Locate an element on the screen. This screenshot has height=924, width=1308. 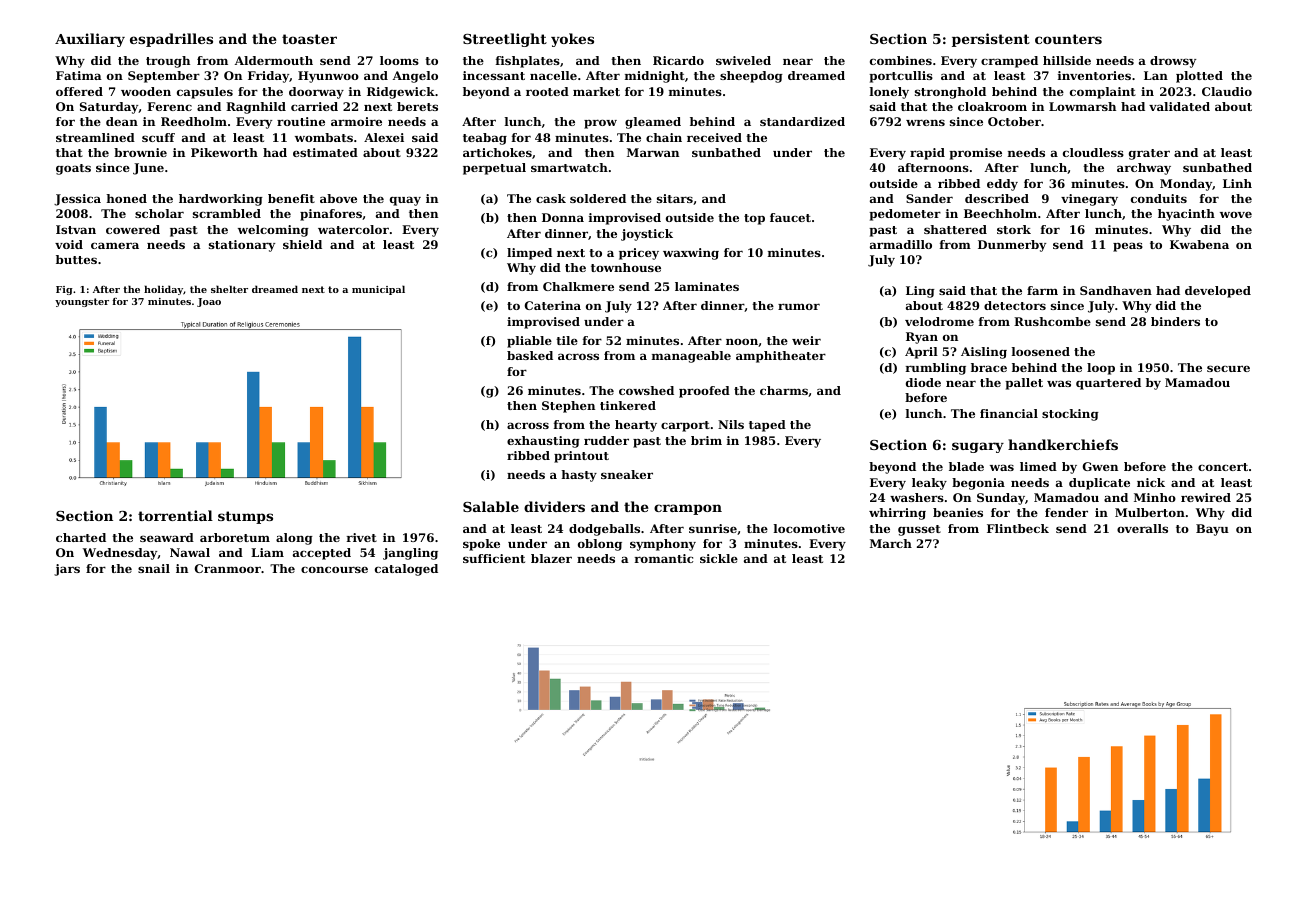
Lowmarsh is located at coordinates (1082, 106).
